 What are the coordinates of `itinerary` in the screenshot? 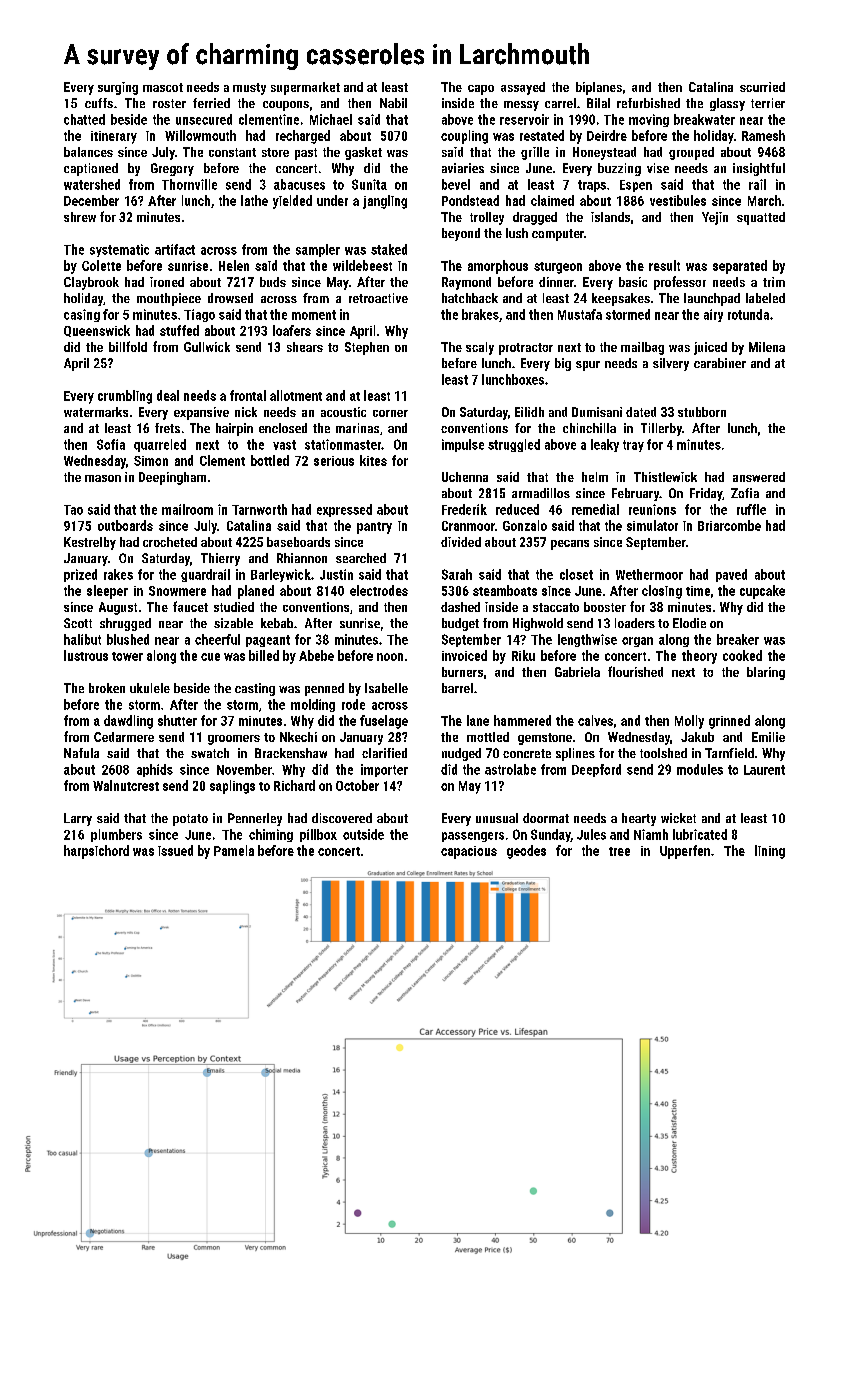 It's located at (114, 137).
